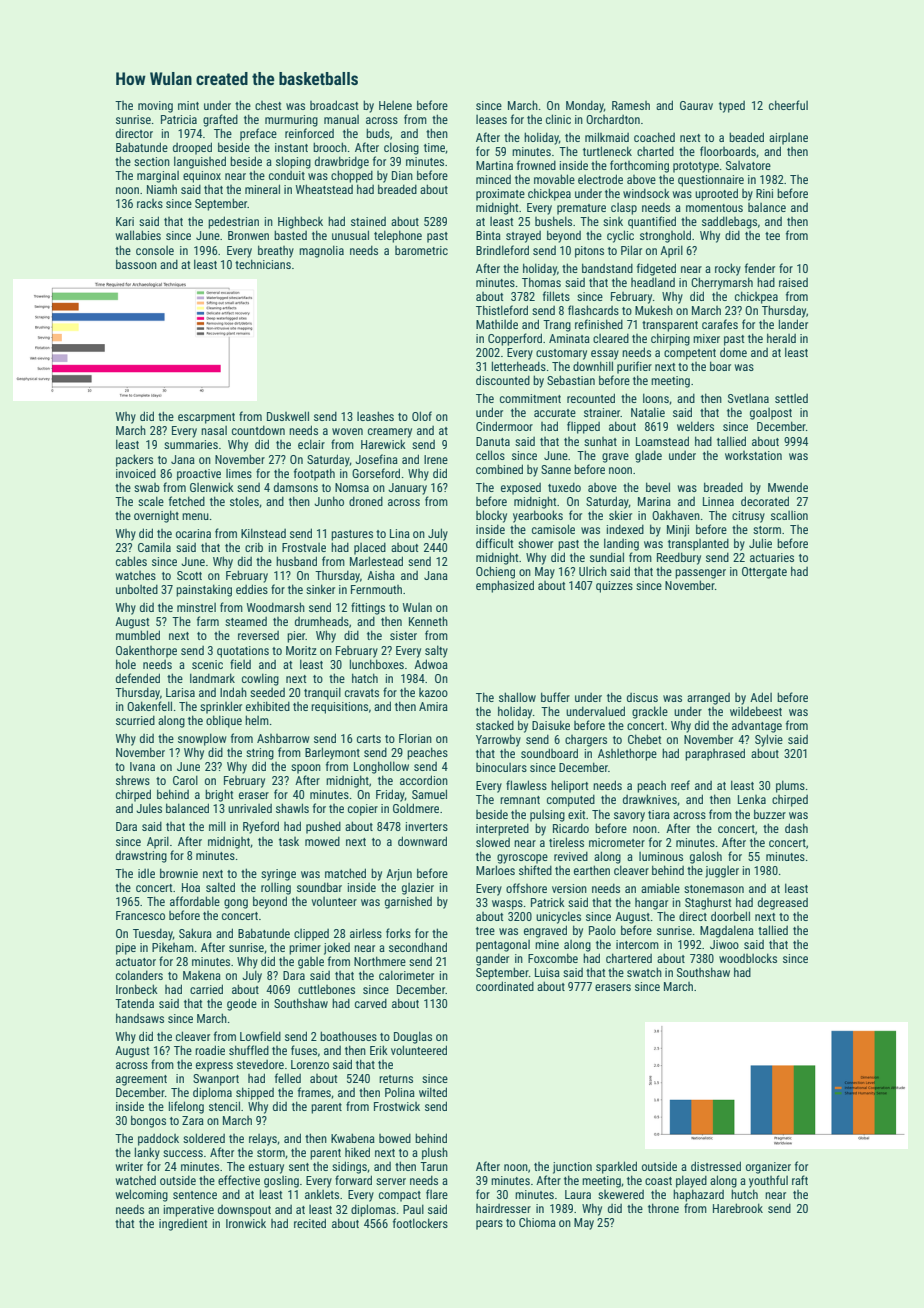  Describe the element at coordinates (491, 119) in the document. I see `leases` at that location.
